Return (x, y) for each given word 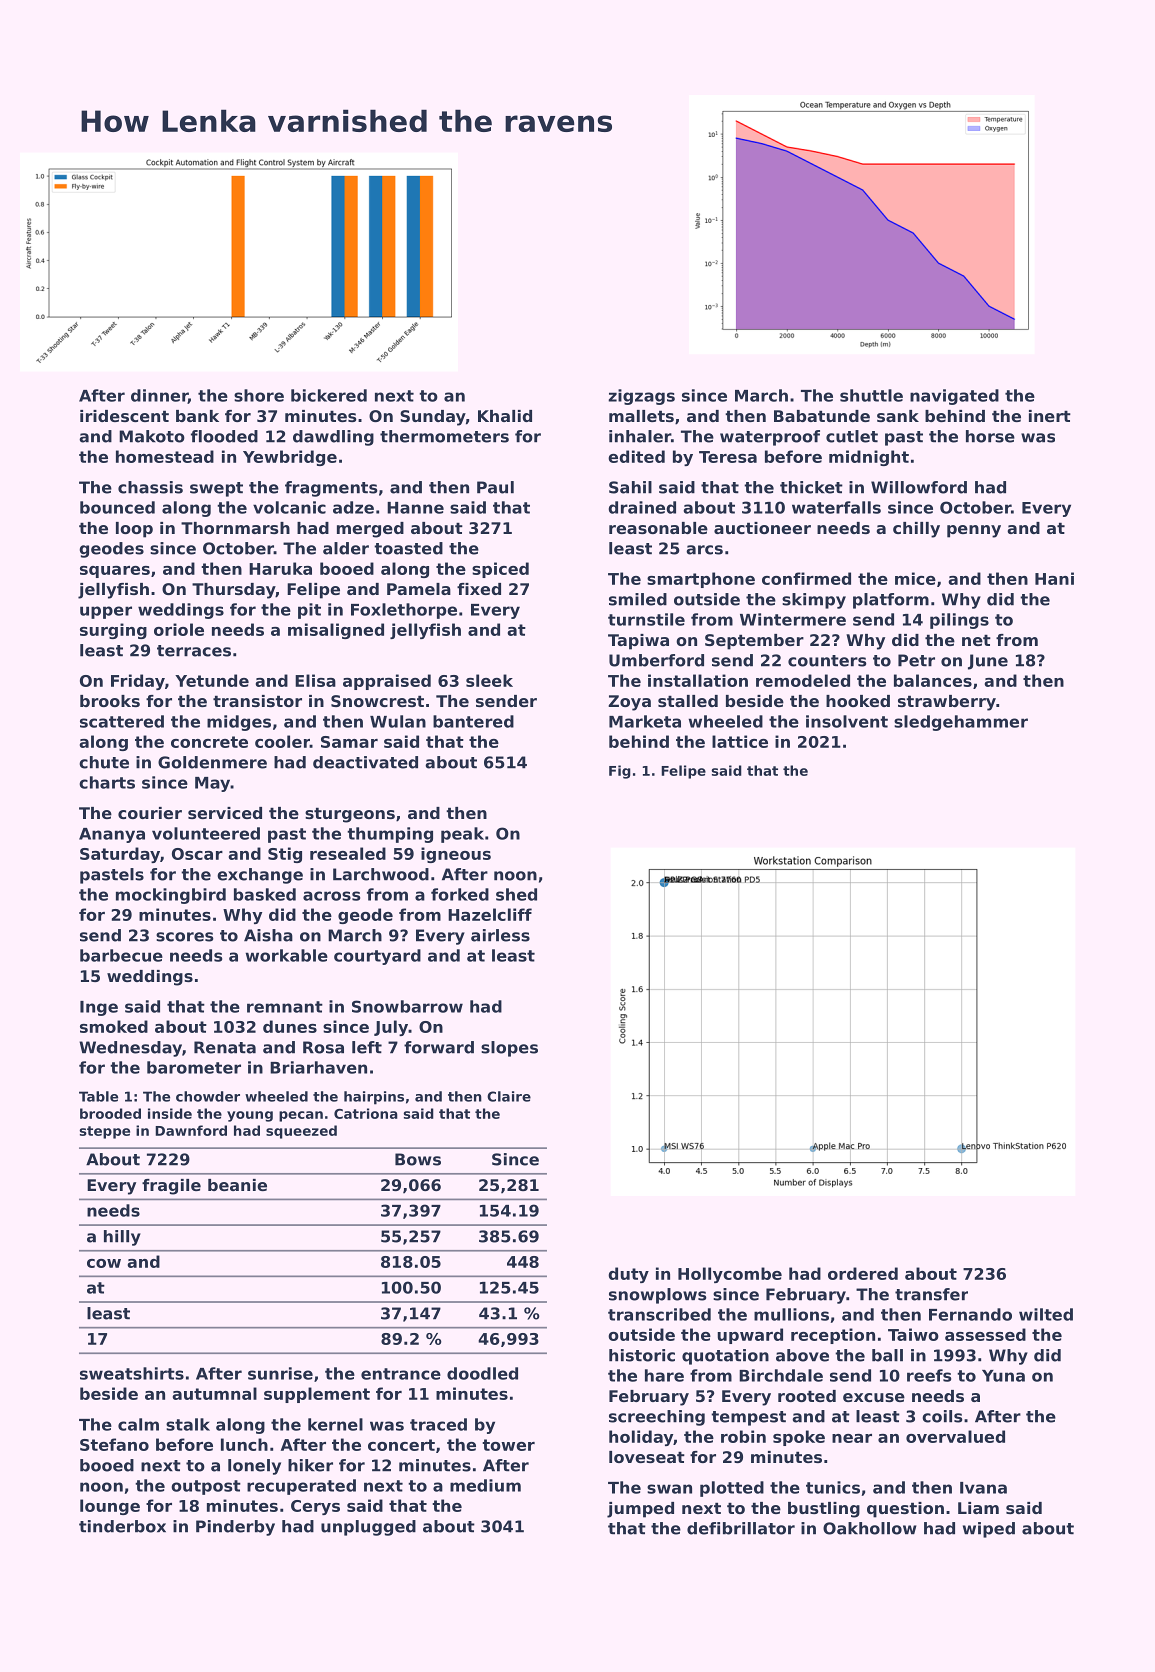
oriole (179, 629)
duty (628, 1275)
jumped (640, 1510)
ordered (863, 1273)
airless (500, 935)
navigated (954, 397)
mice (915, 578)
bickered (329, 395)
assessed (985, 1334)
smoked (114, 1026)
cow (104, 1263)
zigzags (641, 397)
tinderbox (122, 1526)
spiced (500, 570)
